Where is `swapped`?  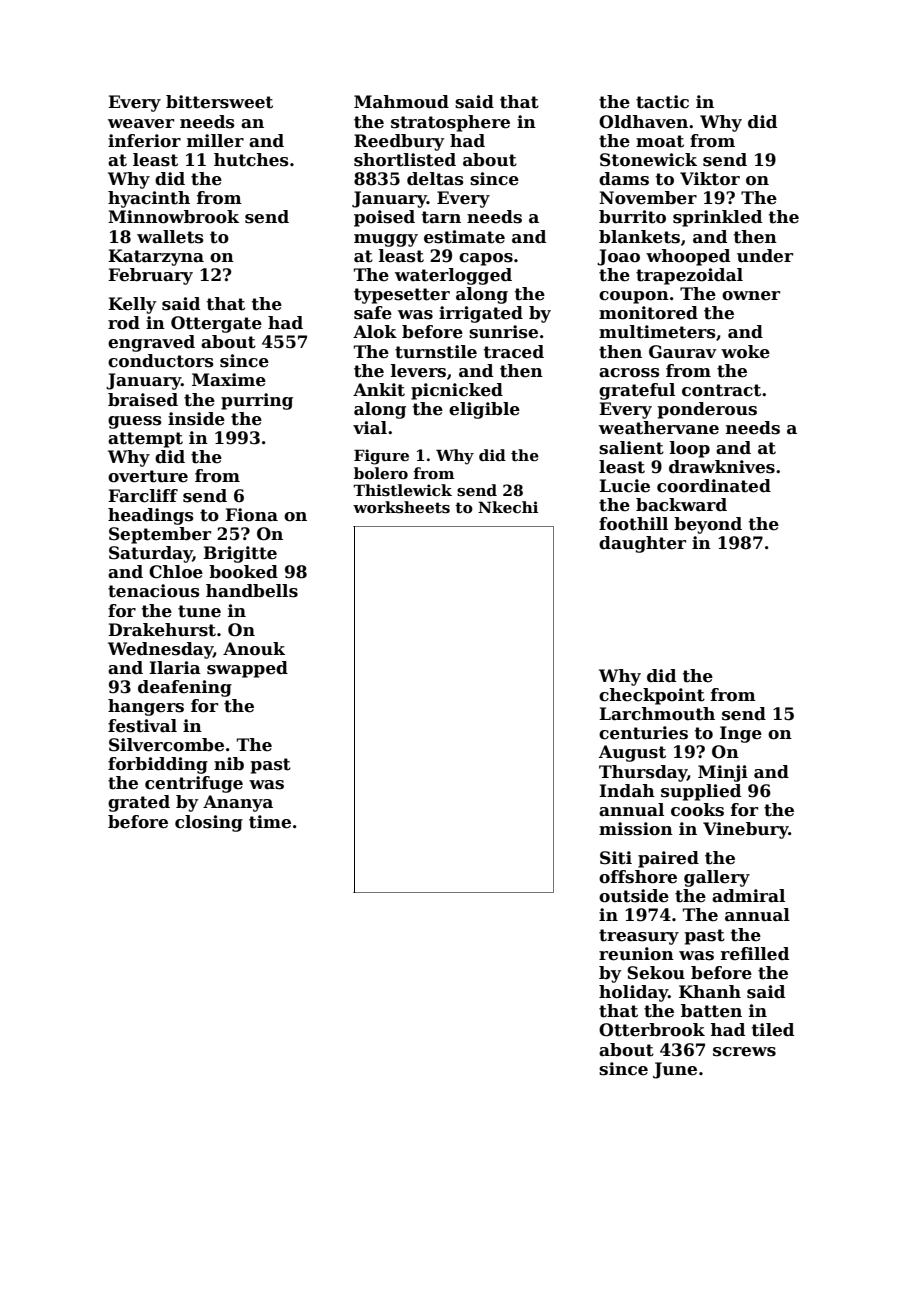 swapped is located at coordinates (247, 669).
